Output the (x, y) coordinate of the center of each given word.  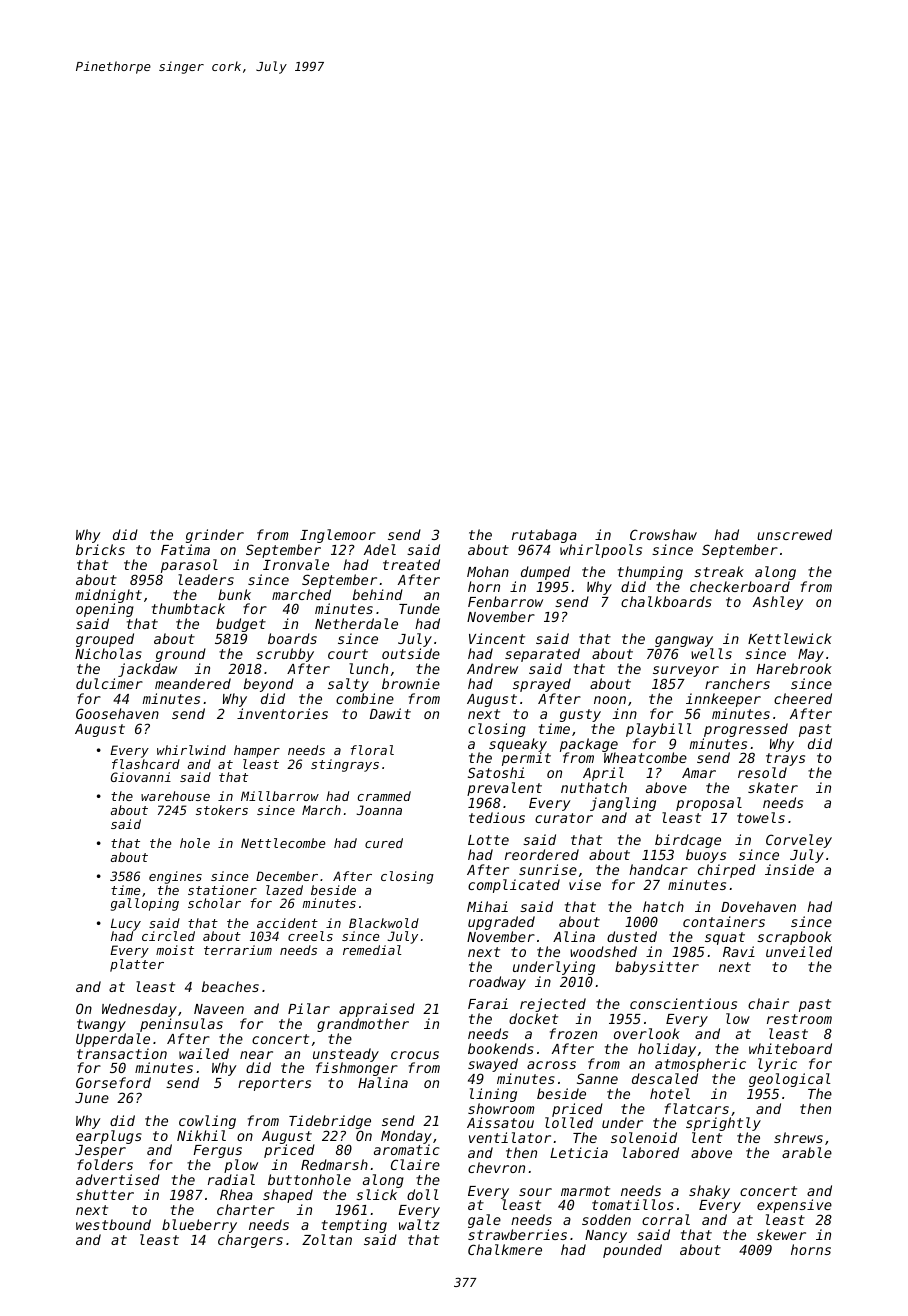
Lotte (488, 840)
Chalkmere (505, 1249)
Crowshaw (663, 534)
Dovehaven (758, 906)
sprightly (723, 1125)
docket (533, 1018)
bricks (100, 549)
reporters (274, 1084)
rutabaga (544, 536)
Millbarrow (280, 796)
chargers (250, 1241)
